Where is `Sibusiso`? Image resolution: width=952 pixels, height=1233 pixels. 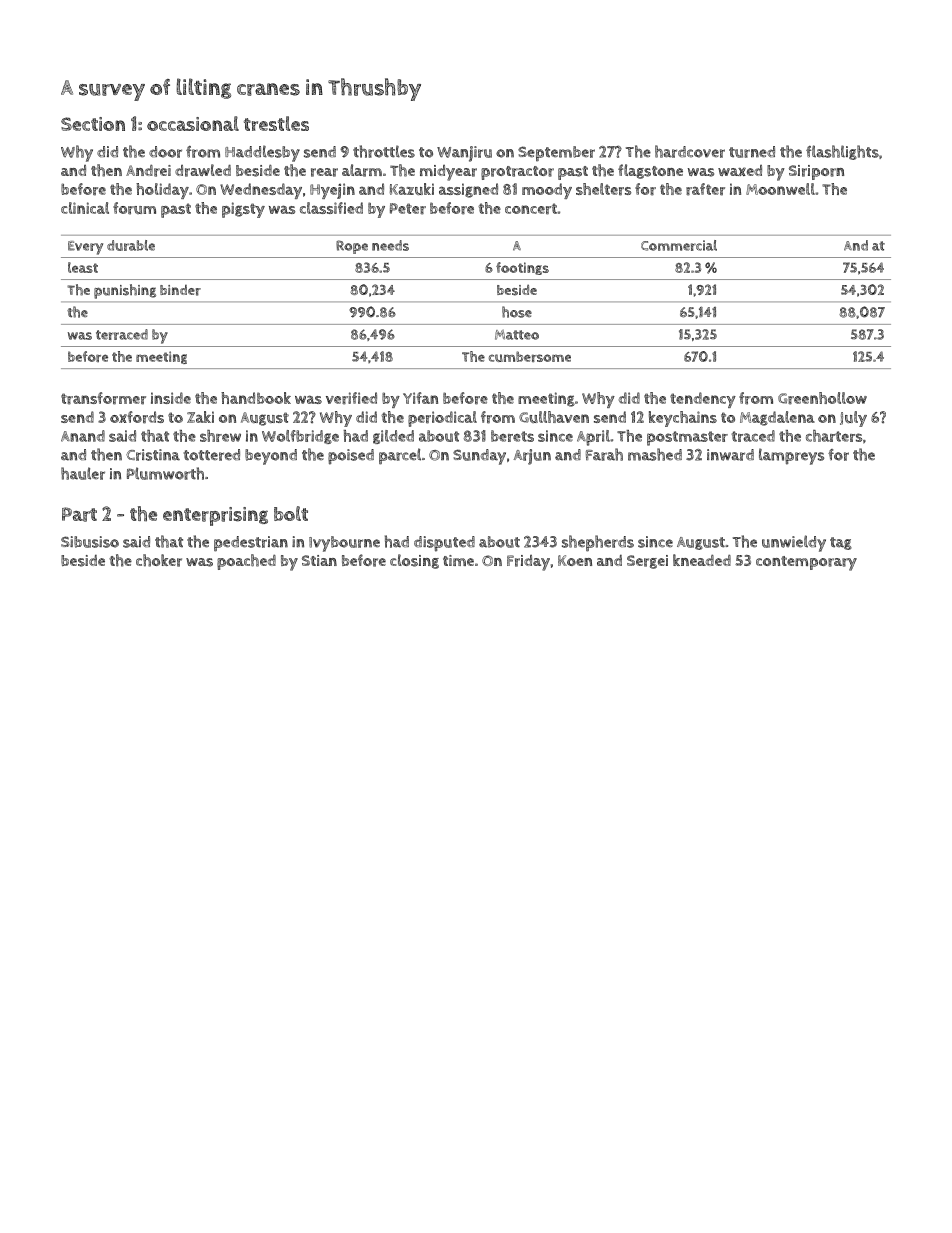
Sibusiso is located at coordinates (90, 542).
